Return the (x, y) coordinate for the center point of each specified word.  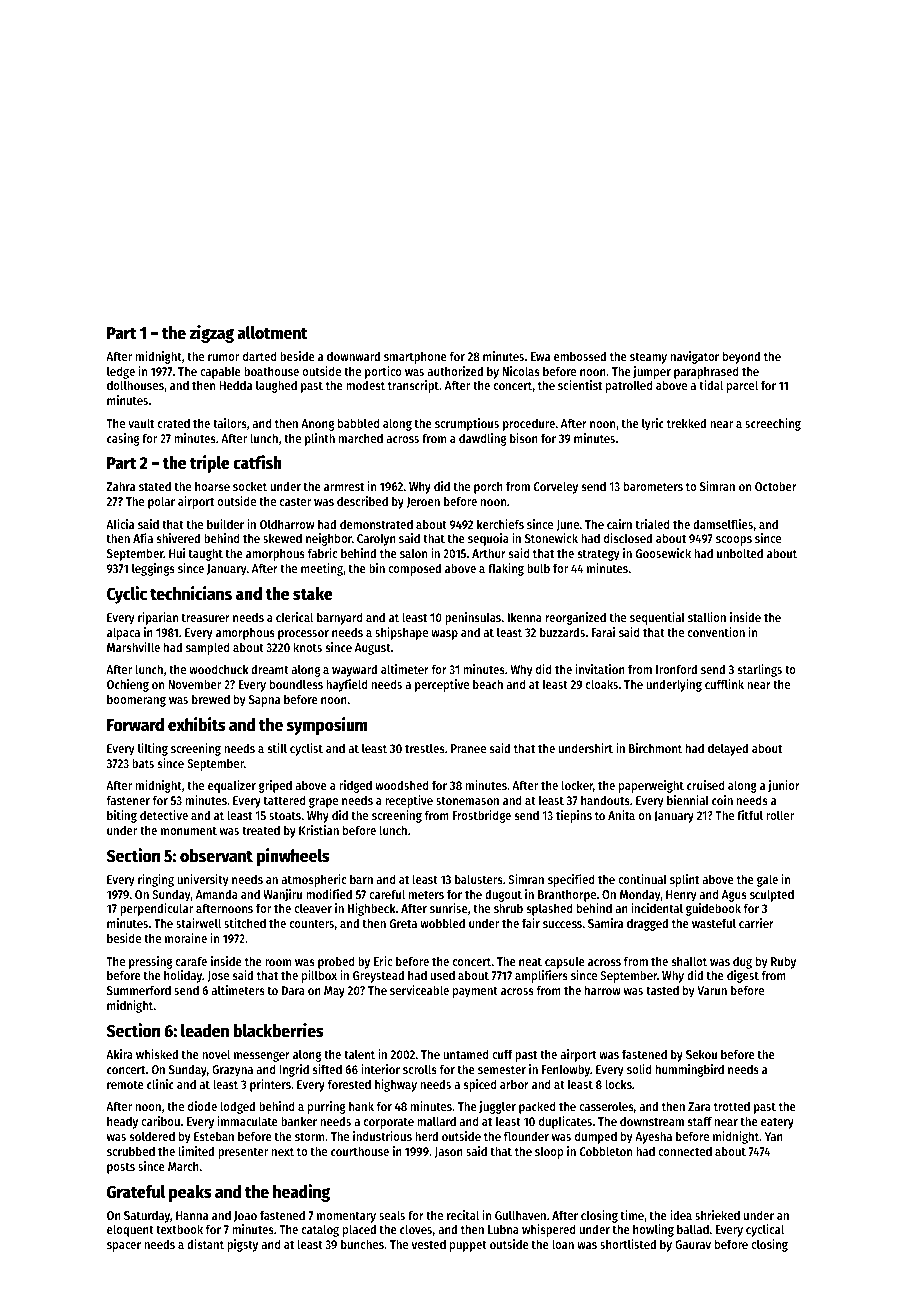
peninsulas (473, 618)
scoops (734, 541)
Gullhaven (520, 1215)
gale (767, 880)
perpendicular (156, 909)
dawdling (482, 439)
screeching (773, 424)
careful (387, 894)
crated (174, 423)
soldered (152, 1136)
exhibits (197, 724)
